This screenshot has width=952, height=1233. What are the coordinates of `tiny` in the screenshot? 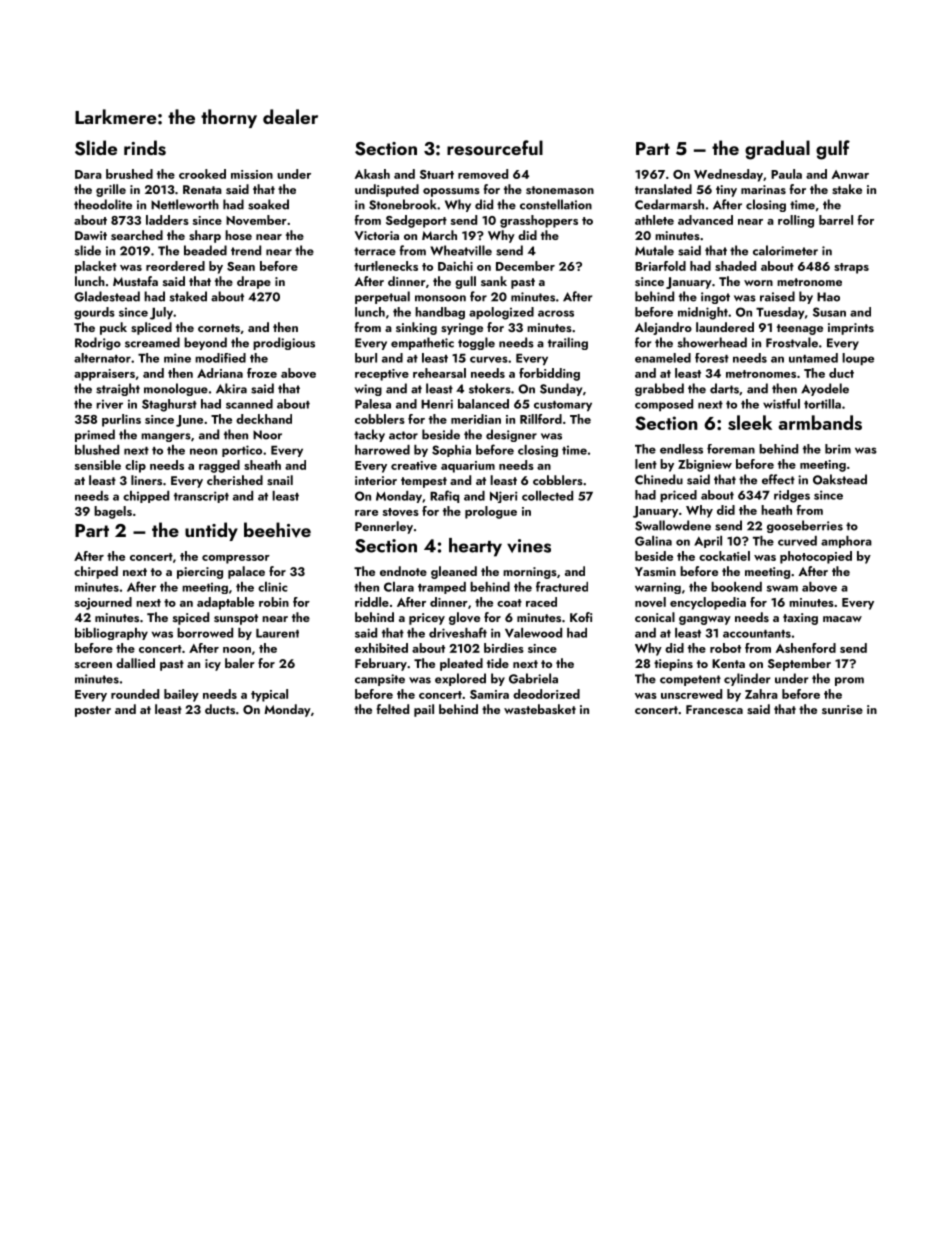 It's located at (726, 191).
